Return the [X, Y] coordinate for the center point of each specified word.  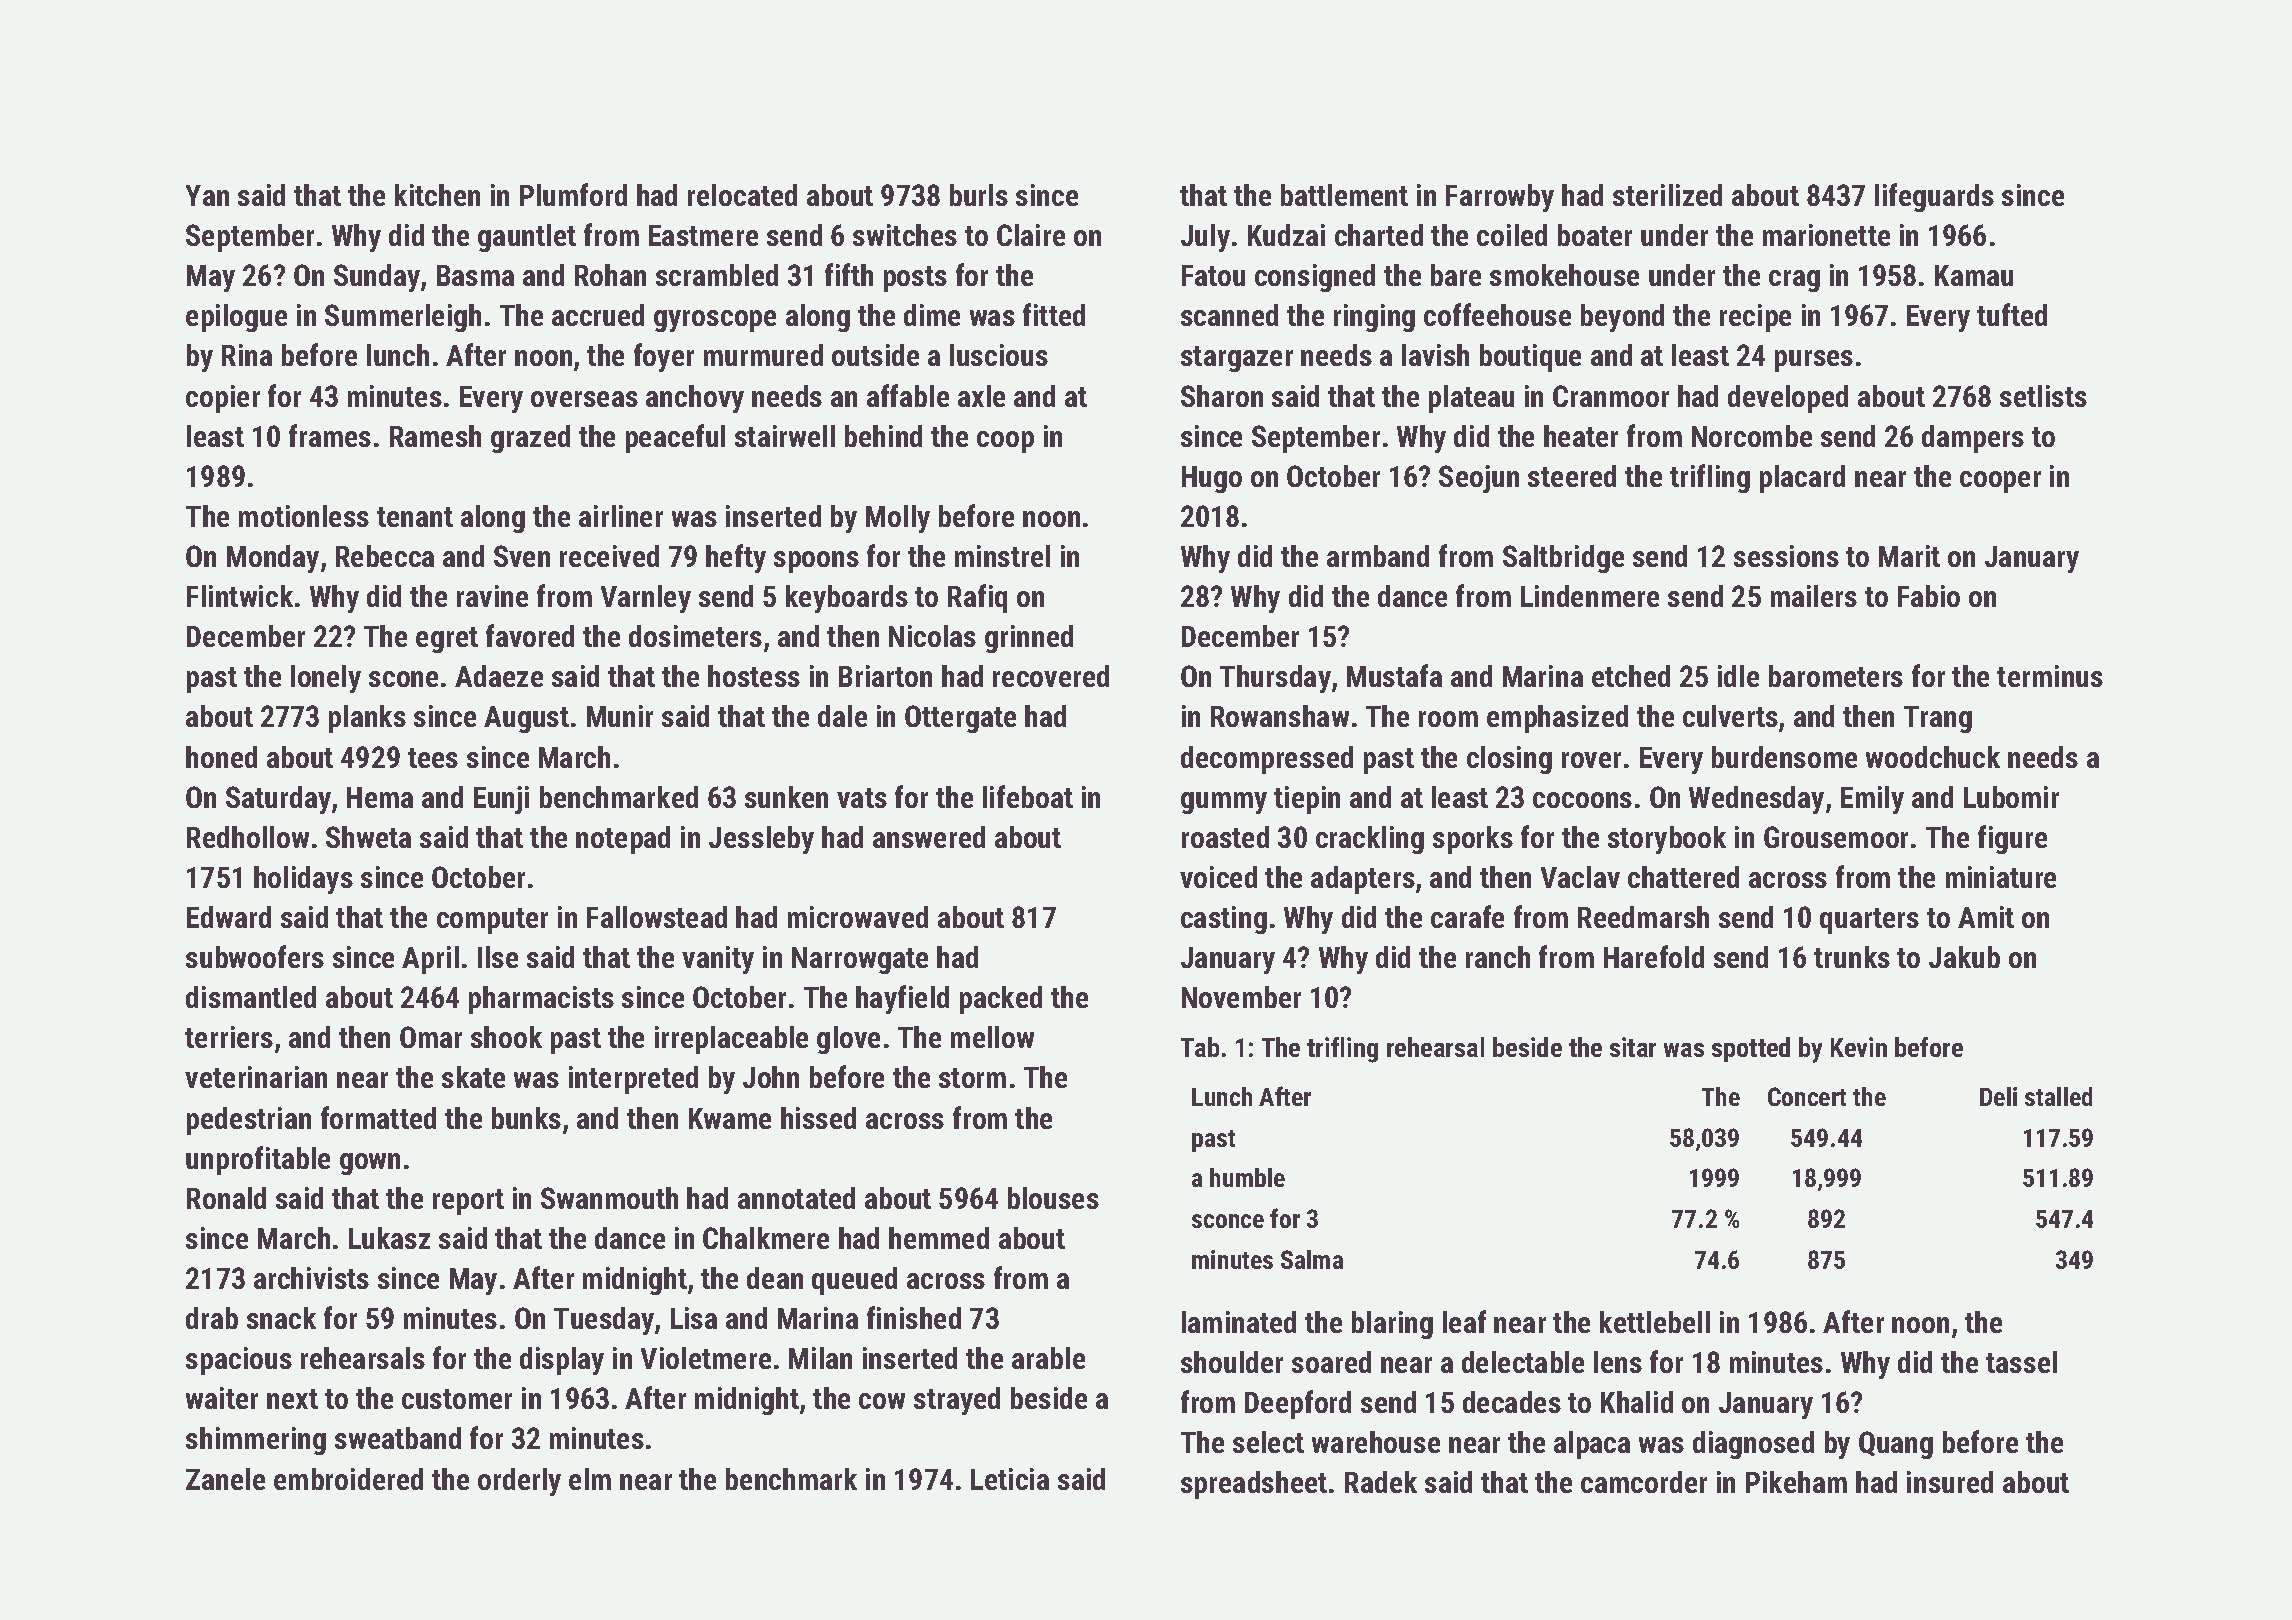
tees [433, 758]
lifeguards [1934, 197]
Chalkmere [766, 1238]
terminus [2050, 676]
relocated [742, 195]
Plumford [573, 194]
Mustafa [1394, 675]
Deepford [1298, 1404]
